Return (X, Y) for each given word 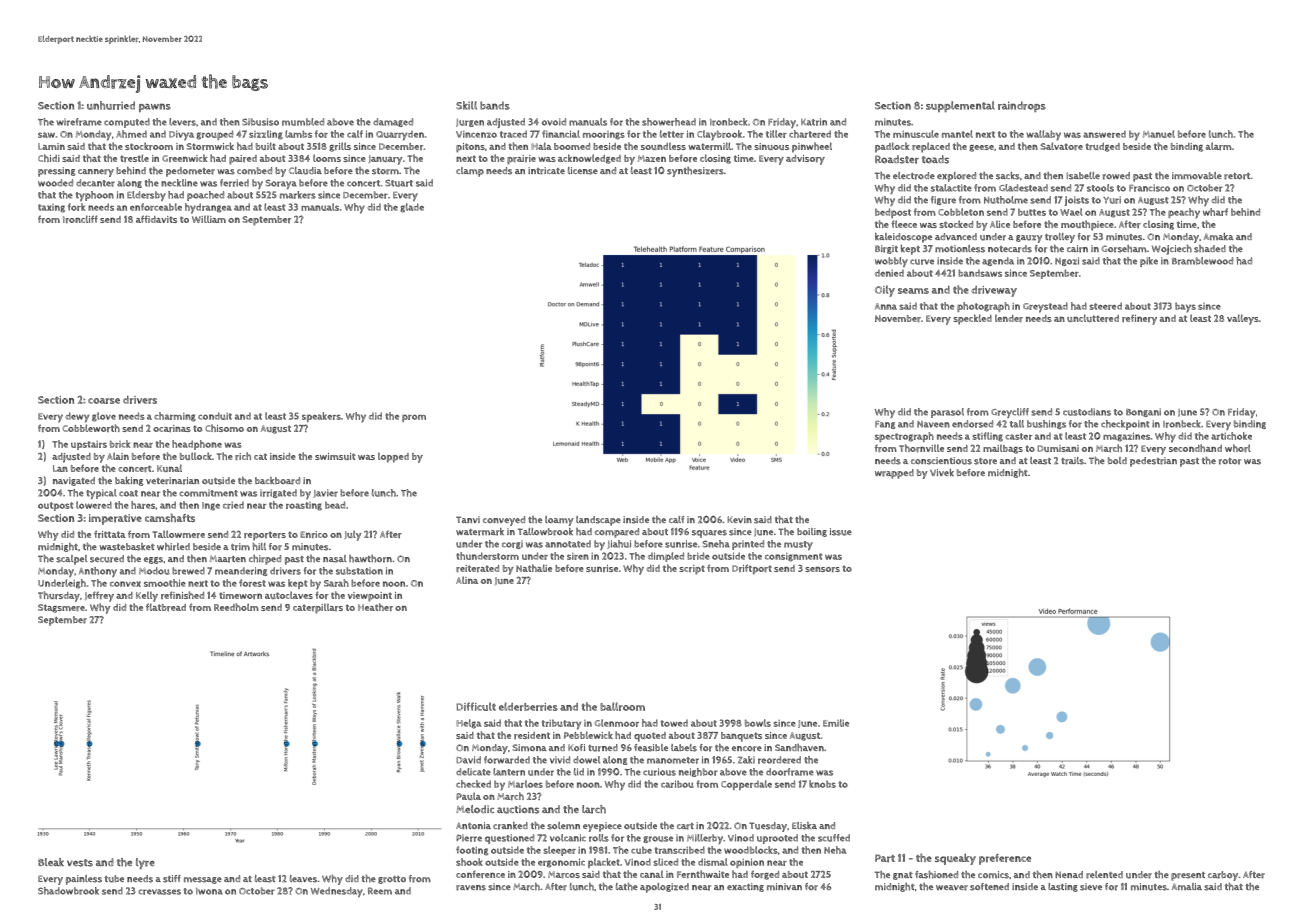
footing (472, 851)
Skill (466, 105)
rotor (1230, 461)
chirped (265, 560)
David (468, 760)
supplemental (960, 107)
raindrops (1022, 106)
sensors (822, 569)
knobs (822, 784)
